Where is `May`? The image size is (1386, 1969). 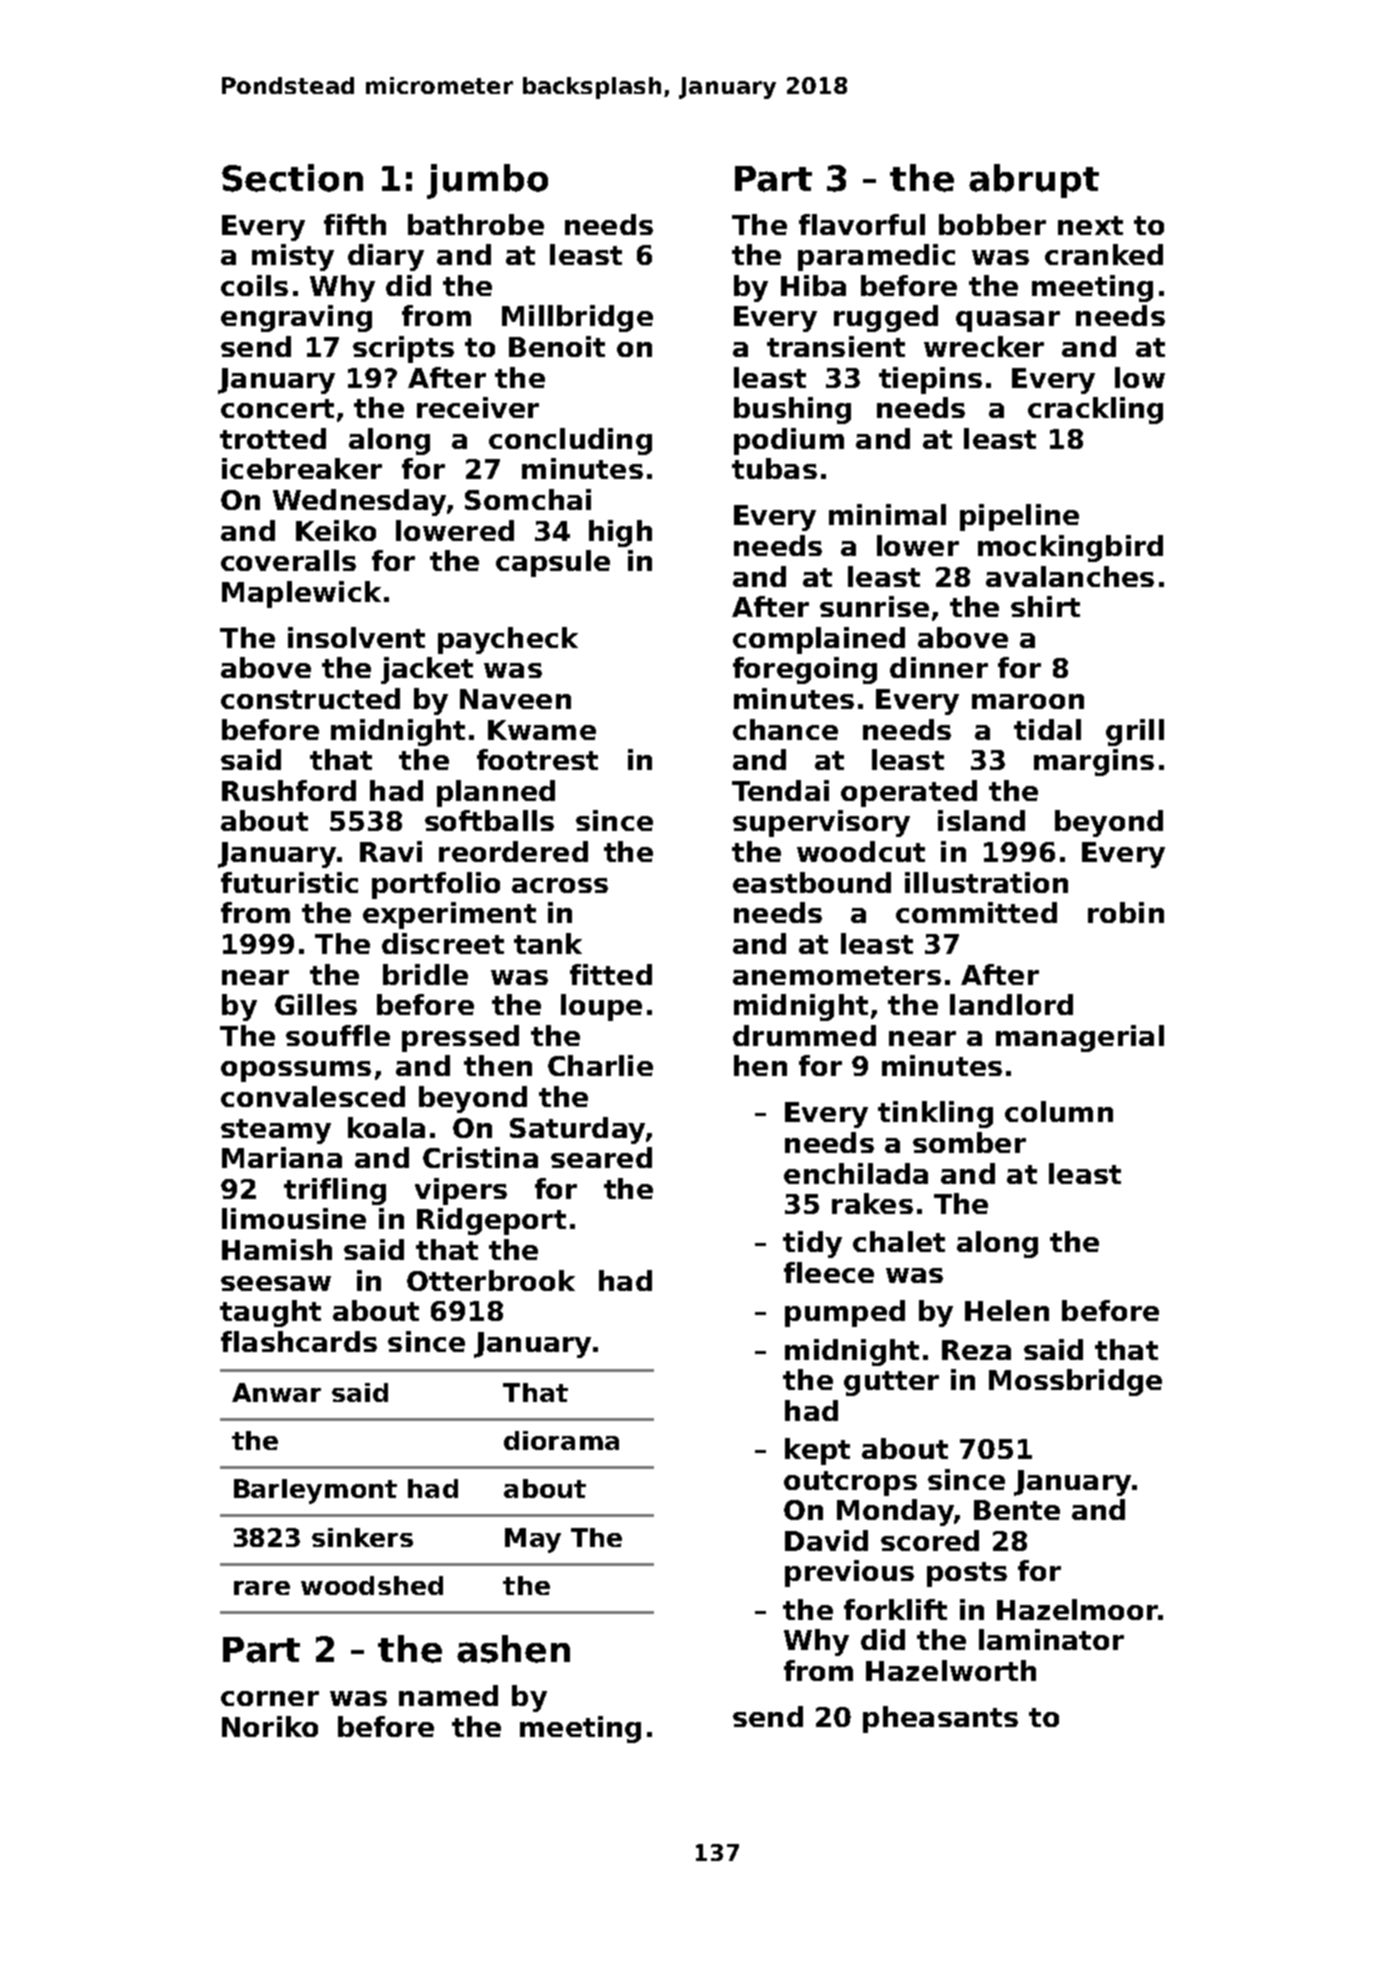
May is located at coordinates (533, 1540).
